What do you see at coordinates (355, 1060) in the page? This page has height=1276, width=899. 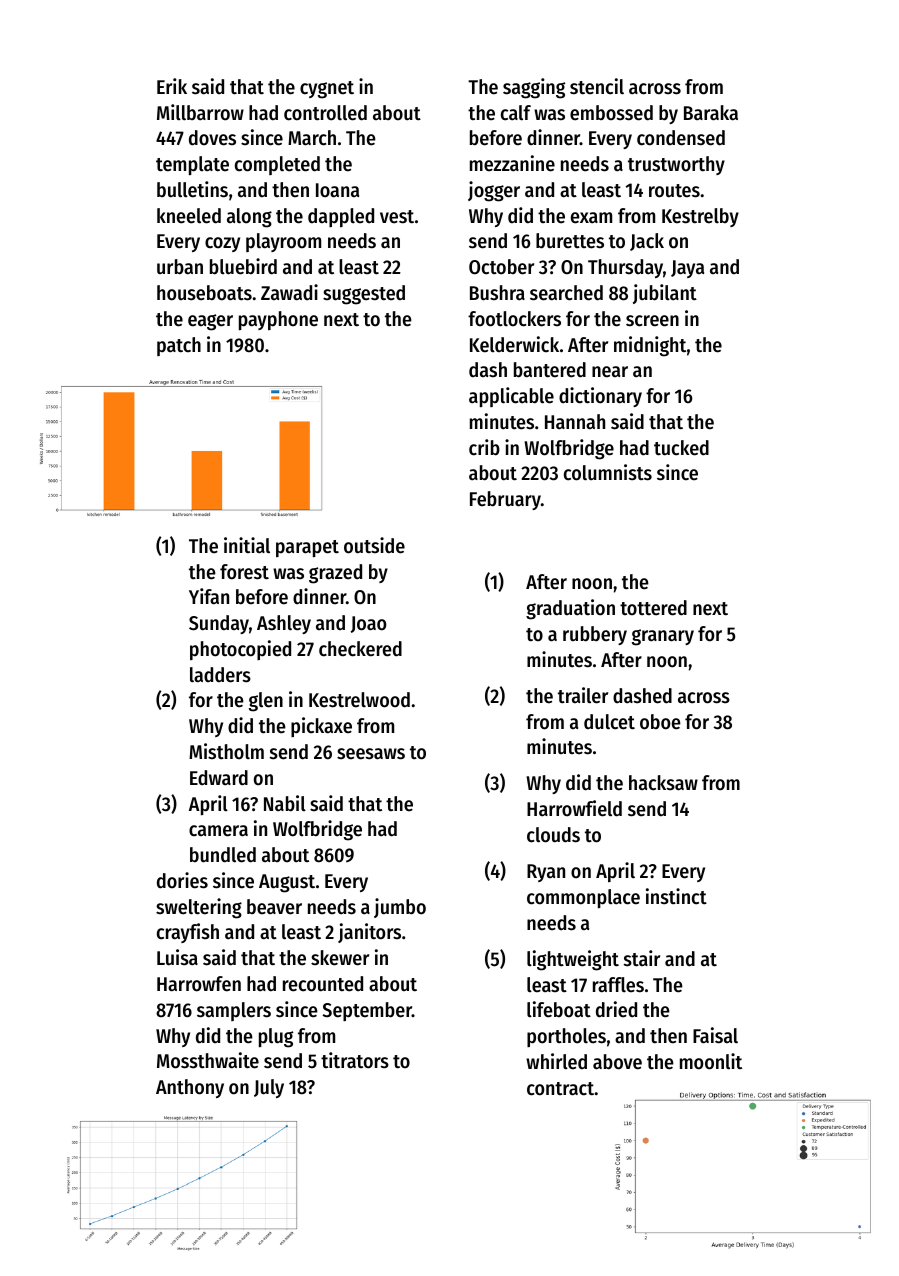 I see `titrators` at bounding box center [355, 1060].
